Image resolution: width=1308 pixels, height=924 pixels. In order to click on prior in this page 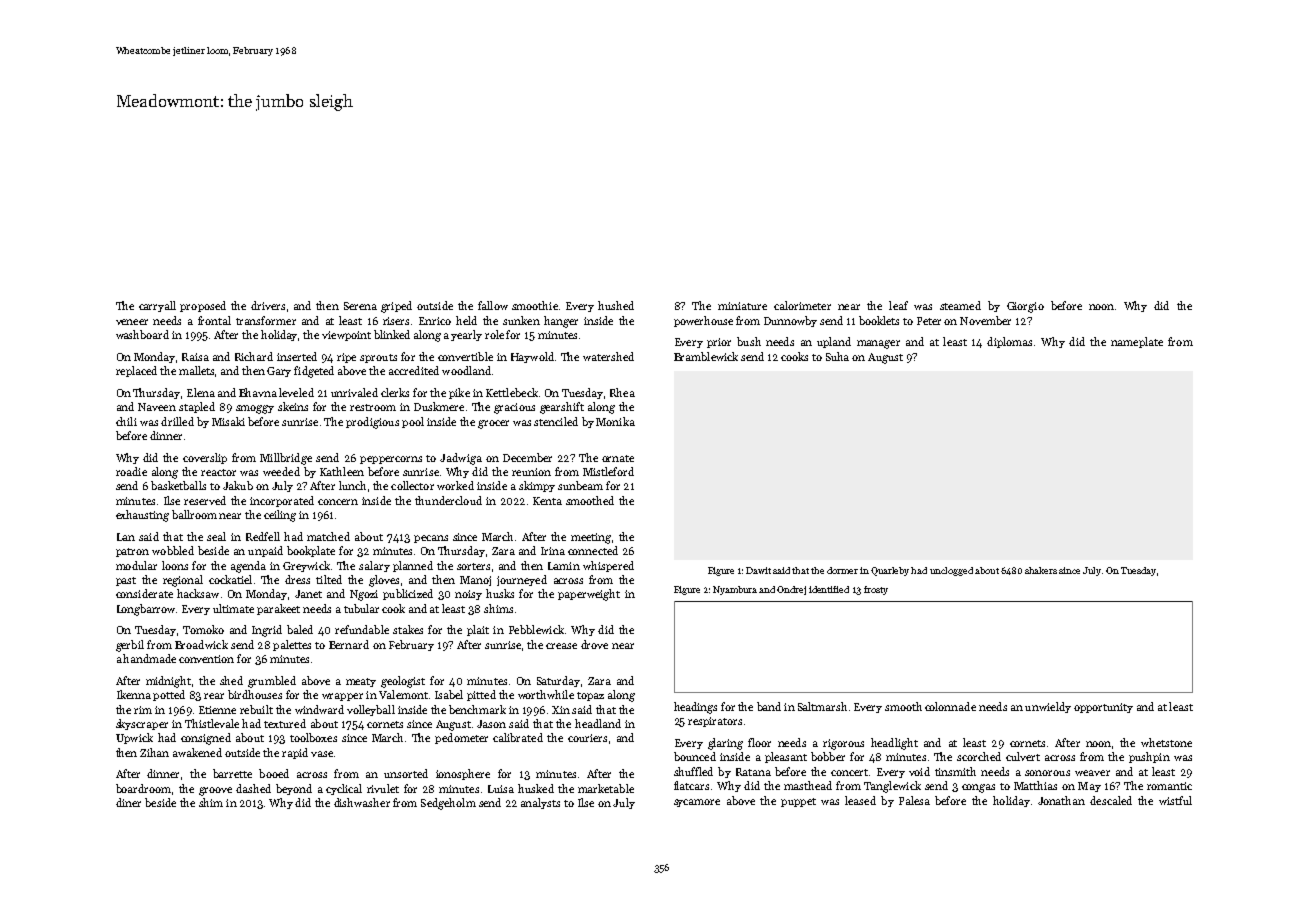, I will do `click(719, 343)`.
